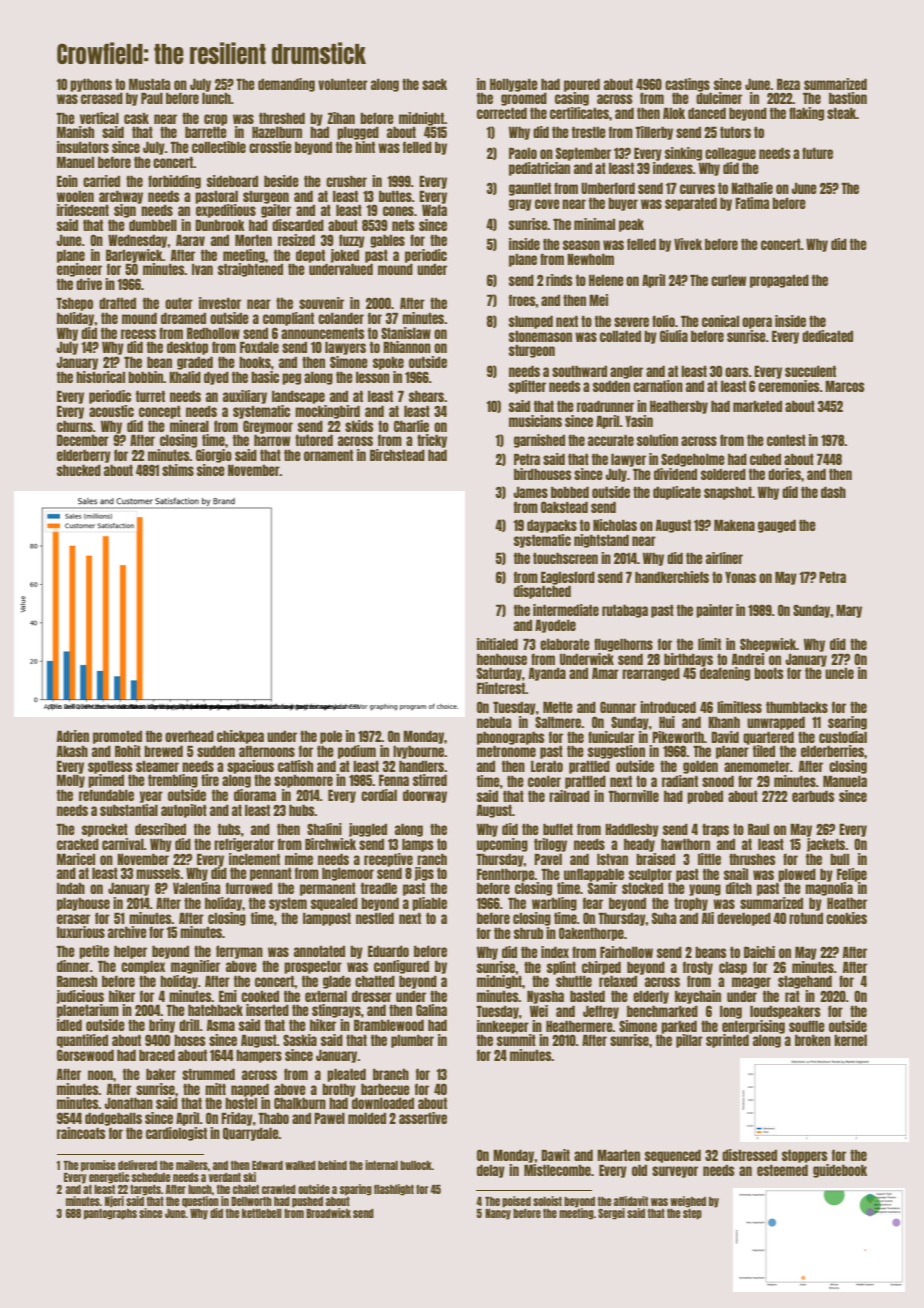 Image resolution: width=924 pixels, height=1308 pixels. What do you see at coordinates (389, 1025) in the document?
I see `Bramblewood` at bounding box center [389, 1025].
